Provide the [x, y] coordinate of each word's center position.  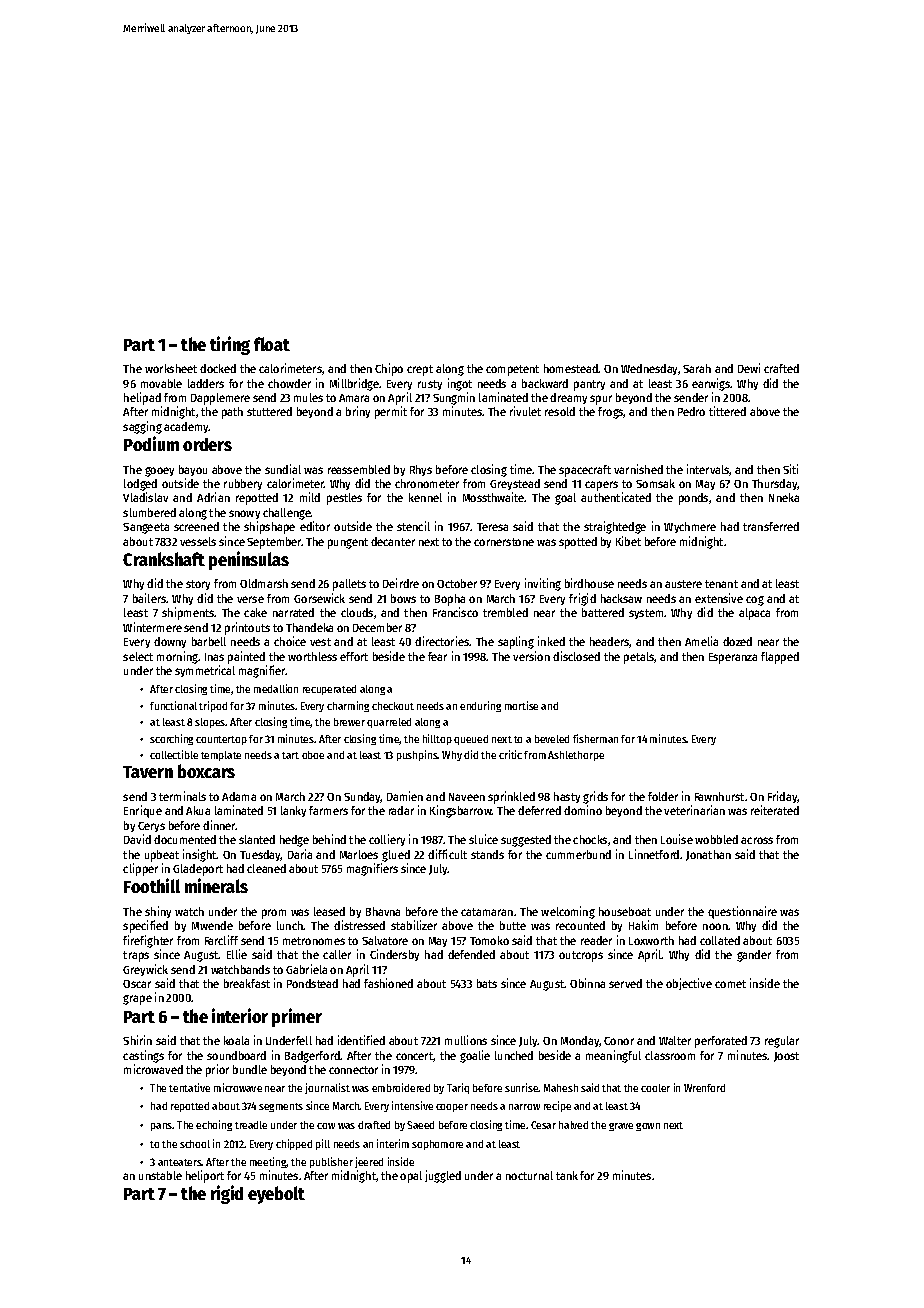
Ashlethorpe [576, 756]
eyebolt [276, 1195]
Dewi [749, 368]
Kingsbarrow [461, 811]
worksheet [171, 368]
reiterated [775, 810]
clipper [140, 869]
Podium [151, 443]
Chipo [389, 369]
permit [391, 412]
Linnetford [654, 854]
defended [471, 954]
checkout [393, 706]
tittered [727, 411]
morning [178, 657]
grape [137, 1000]
